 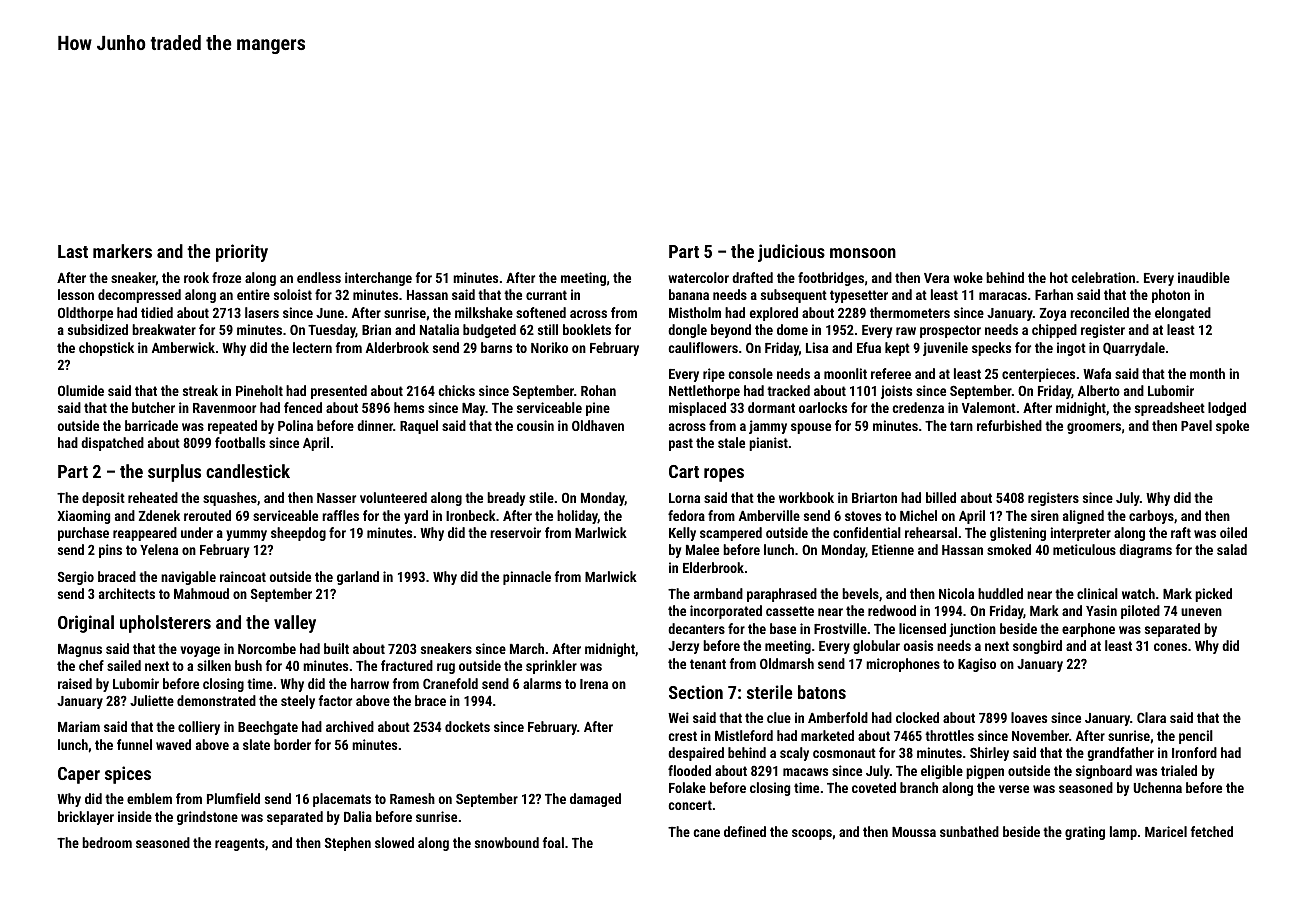 I want to click on prospector, so click(x=950, y=331).
